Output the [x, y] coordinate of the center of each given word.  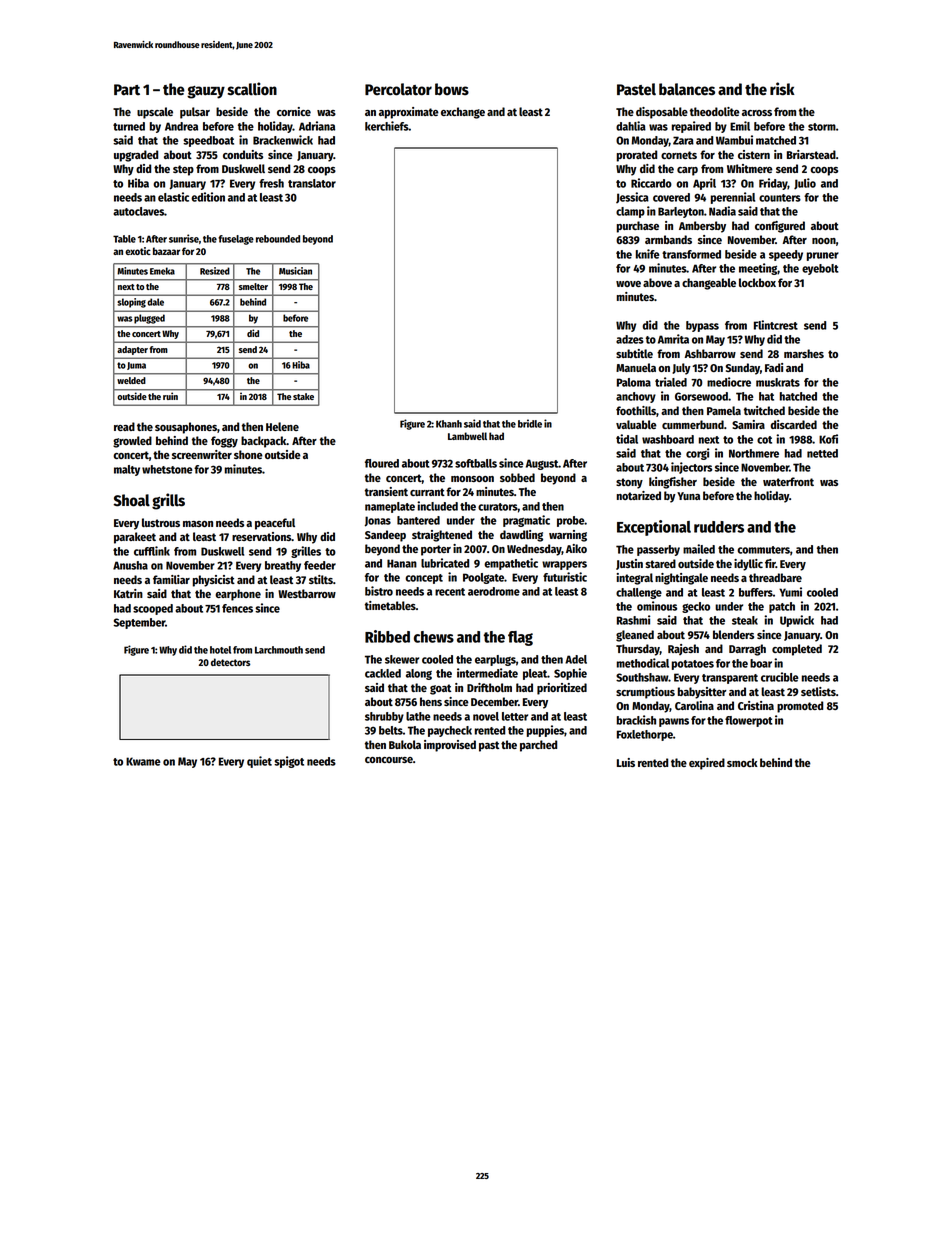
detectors [230, 662]
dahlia [631, 126]
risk [782, 89]
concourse [389, 760]
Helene [282, 426]
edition [208, 197]
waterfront [788, 481]
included [437, 506]
